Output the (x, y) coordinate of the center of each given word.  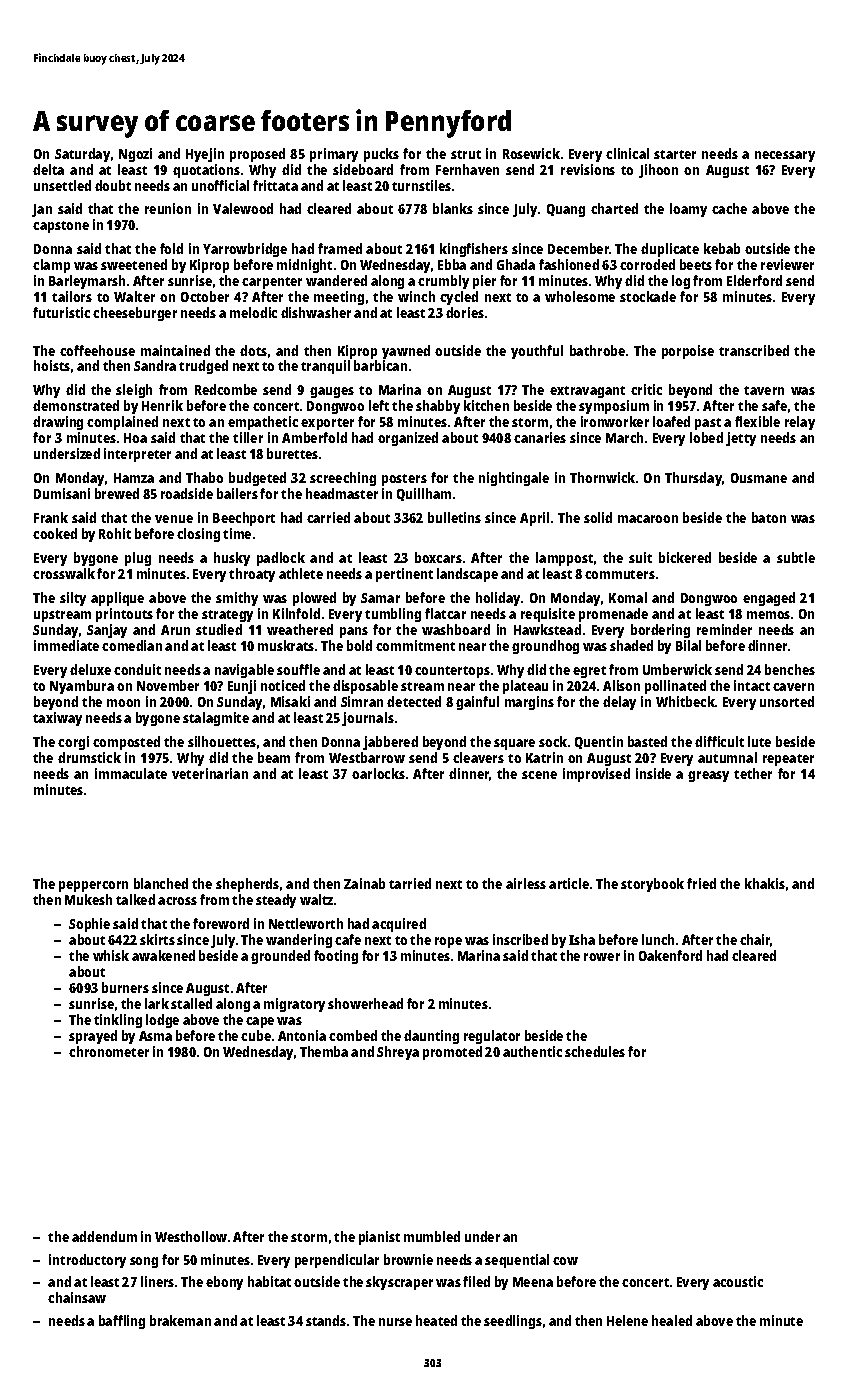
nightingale (514, 479)
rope (448, 942)
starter (675, 154)
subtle (796, 557)
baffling (122, 1322)
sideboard (363, 169)
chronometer (109, 1051)
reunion (168, 208)
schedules (595, 1051)
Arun (175, 630)
